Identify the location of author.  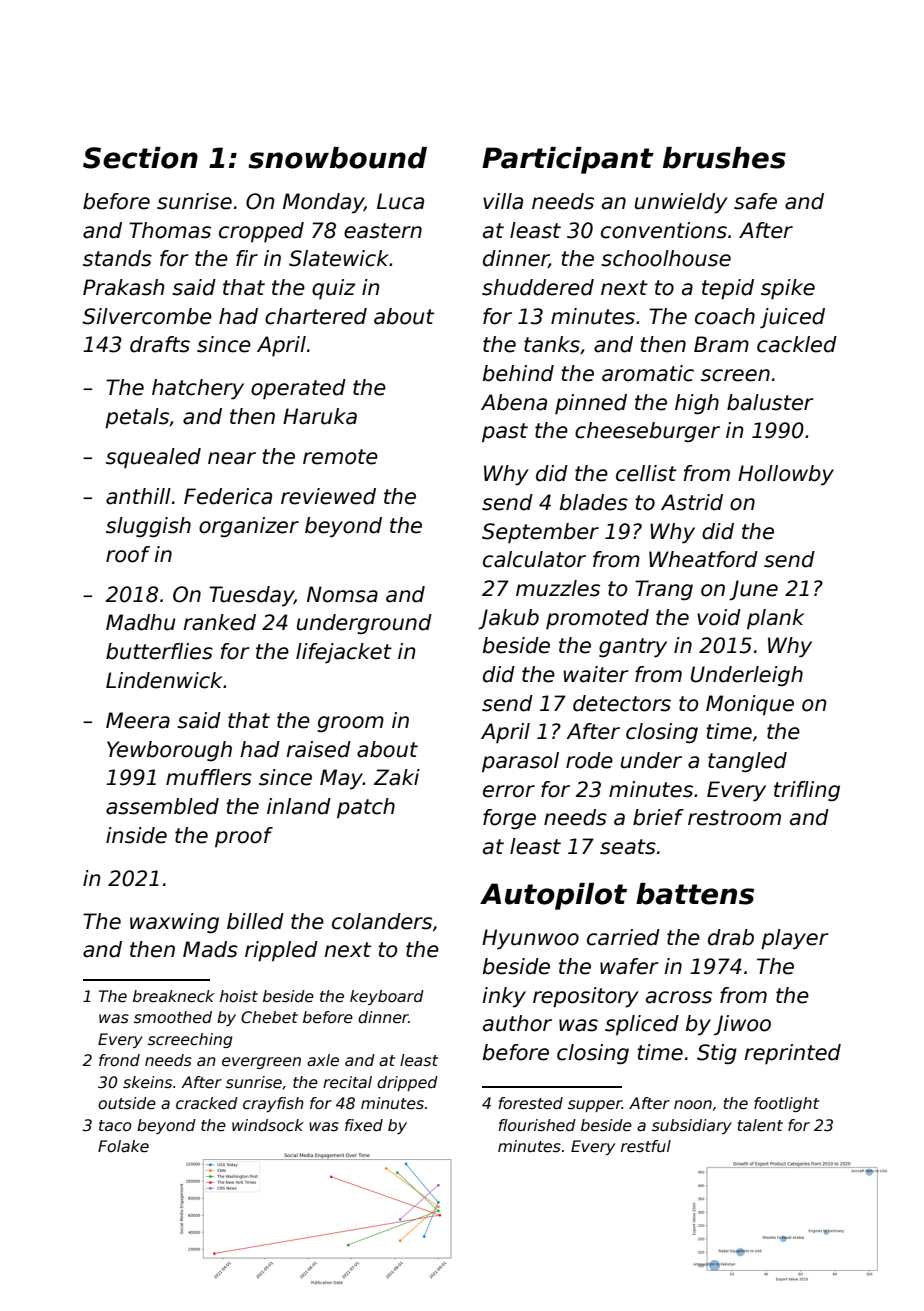
(517, 1023).
